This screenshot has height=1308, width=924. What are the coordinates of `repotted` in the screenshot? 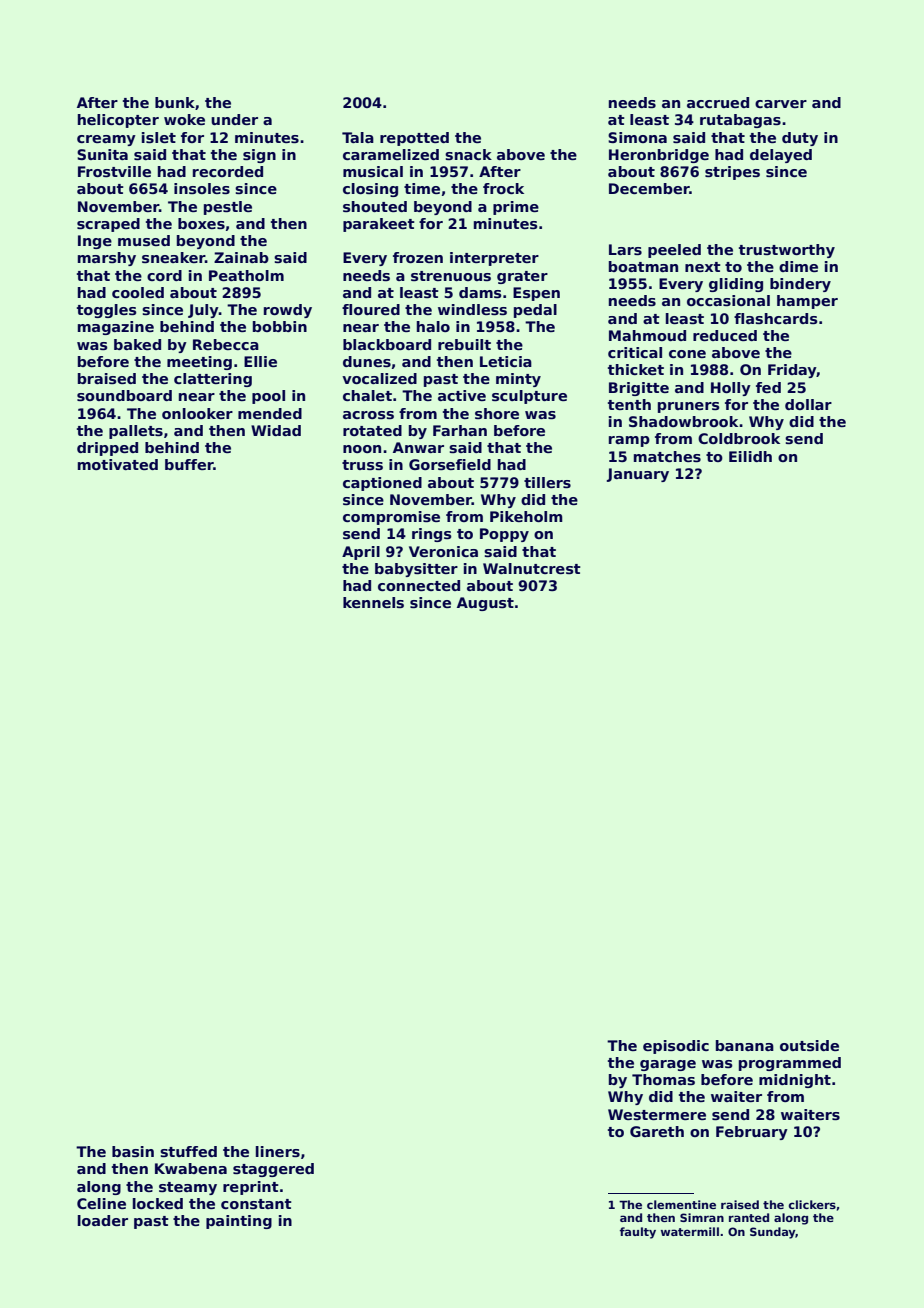 It's located at (414, 139).
